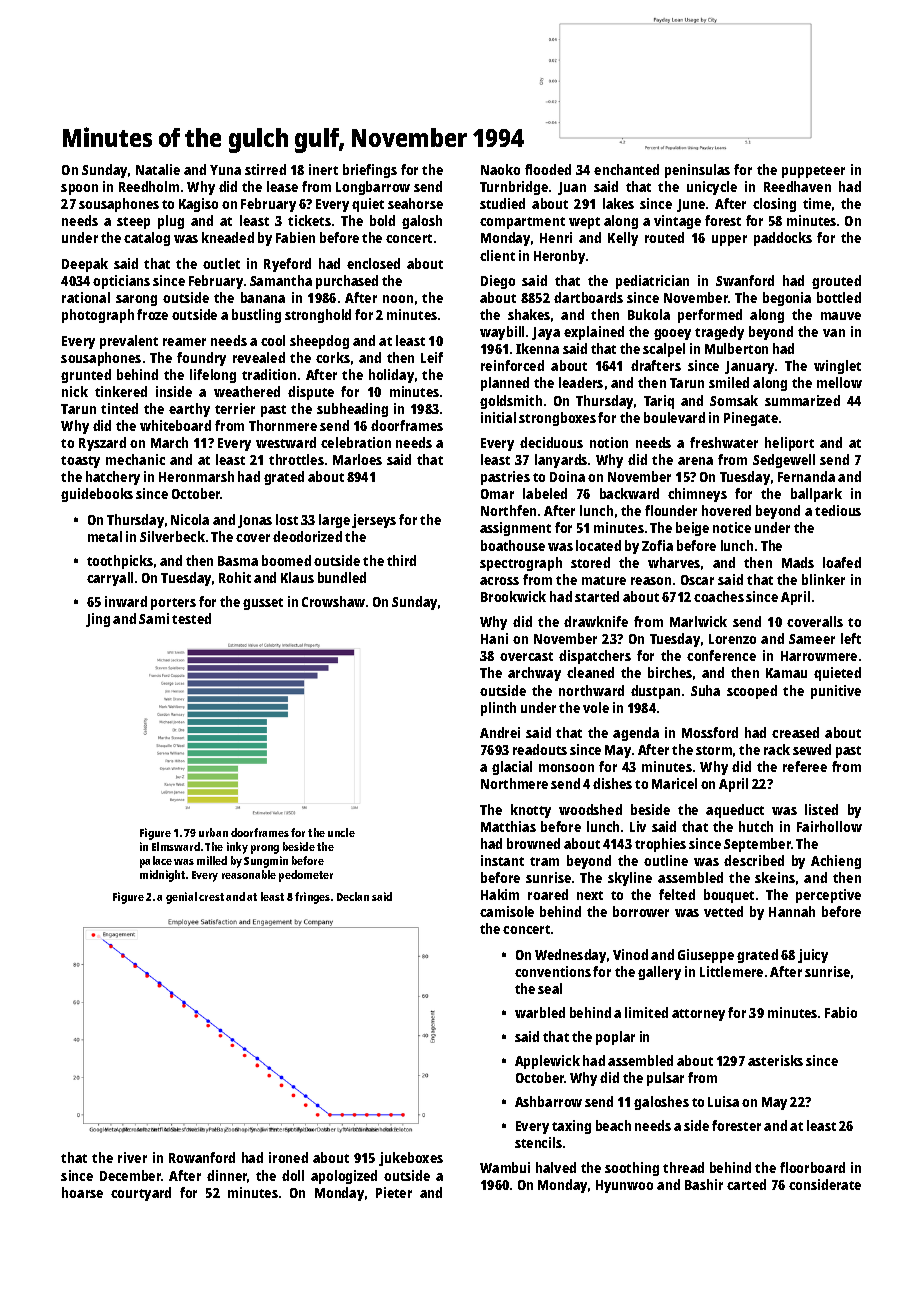 The width and height of the page is (924, 1308). What do you see at coordinates (370, 171) in the page?
I see `briefings` at bounding box center [370, 171].
